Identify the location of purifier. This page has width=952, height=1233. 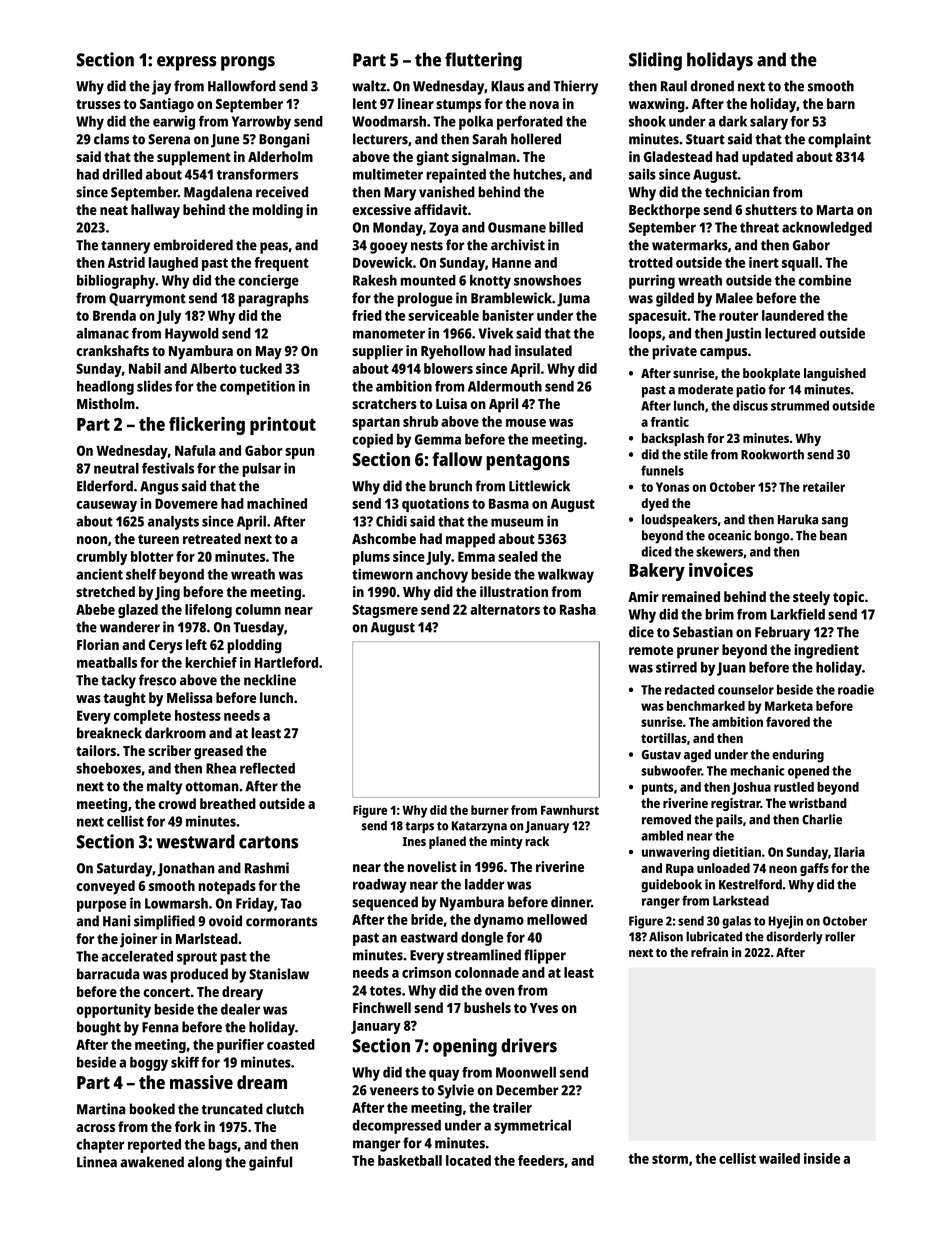
(240, 1046).
